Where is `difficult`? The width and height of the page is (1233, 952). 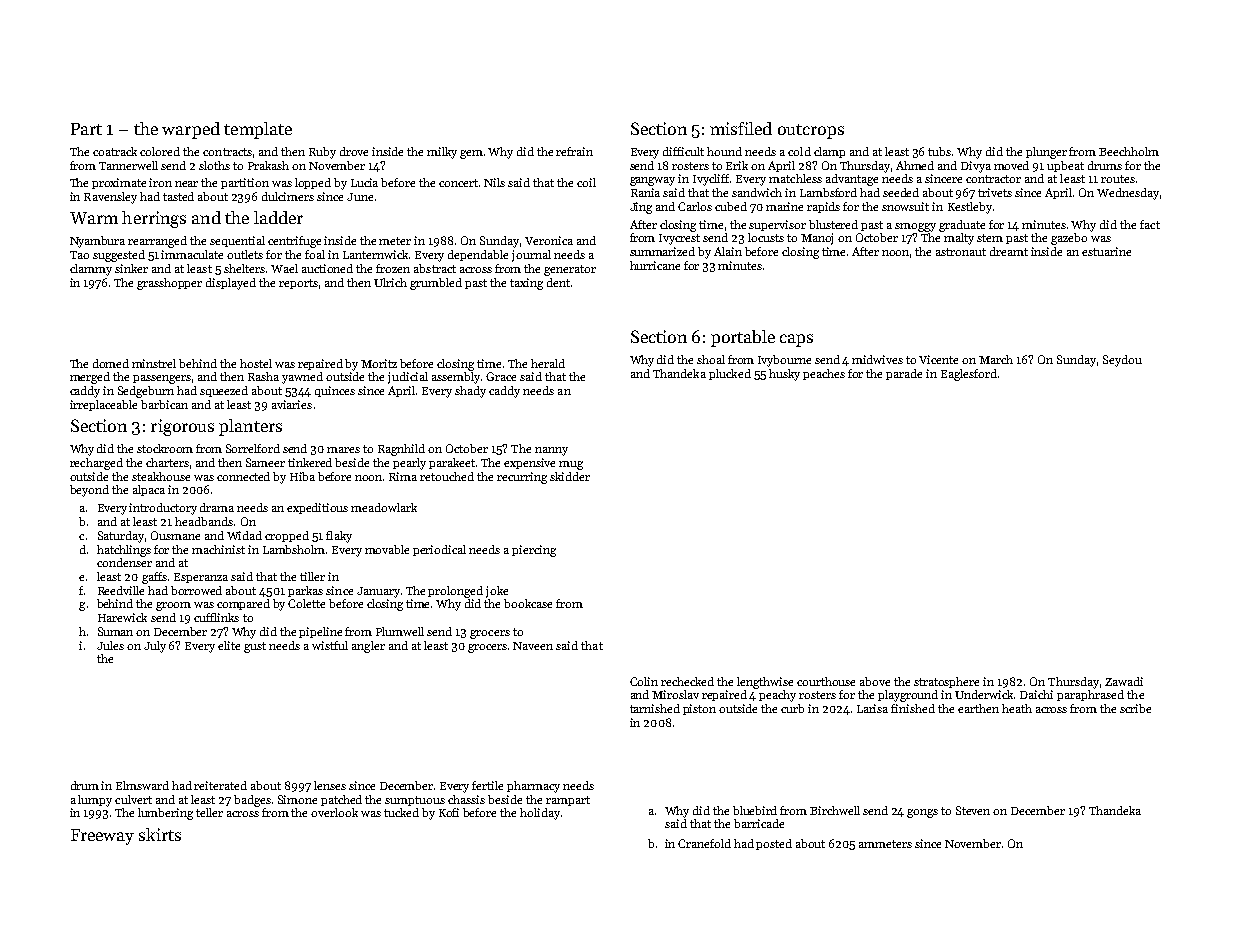
difficult is located at coordinates (683, 151).
